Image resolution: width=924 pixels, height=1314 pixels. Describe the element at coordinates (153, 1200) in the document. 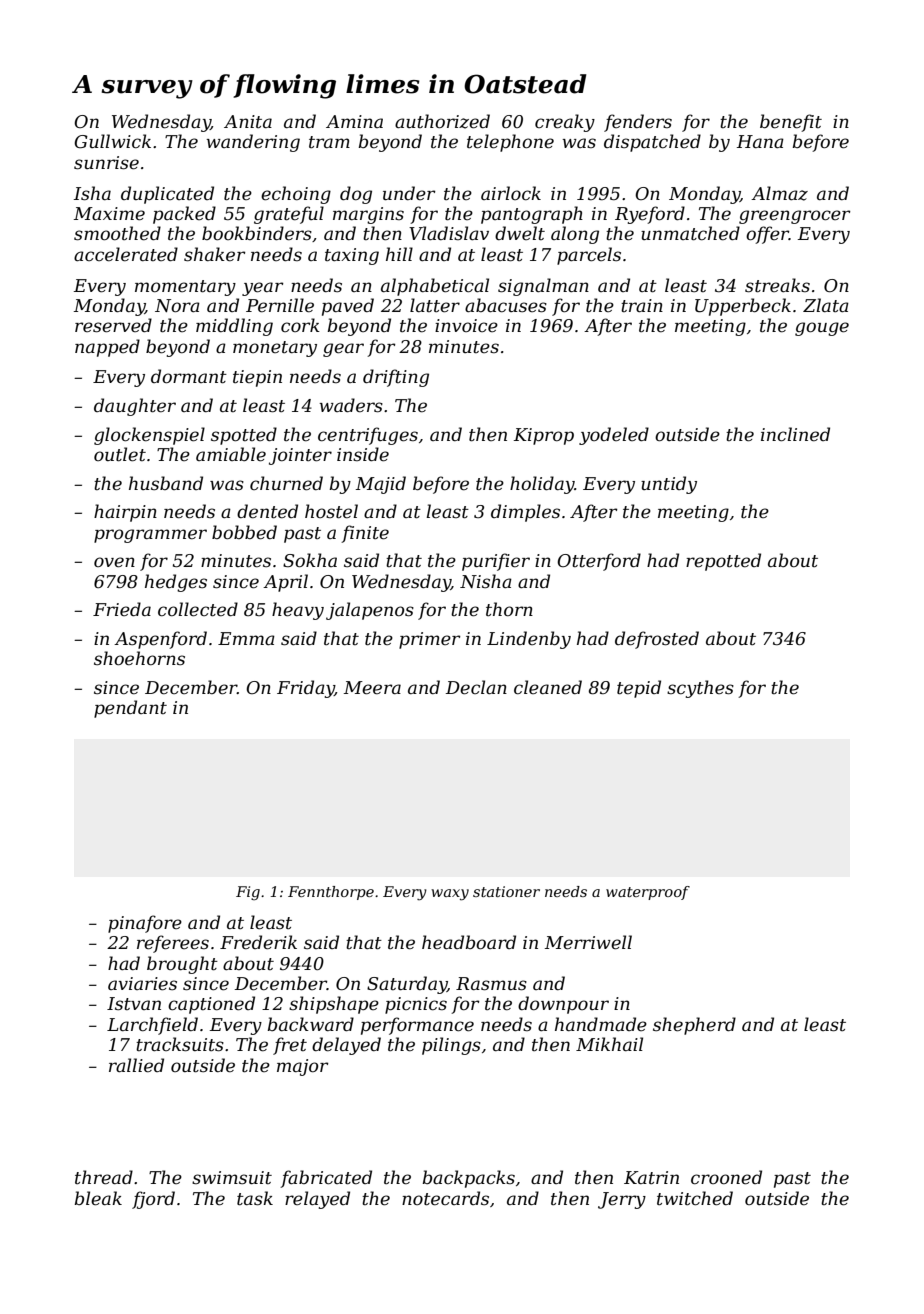

I see `fjord` at that location.
